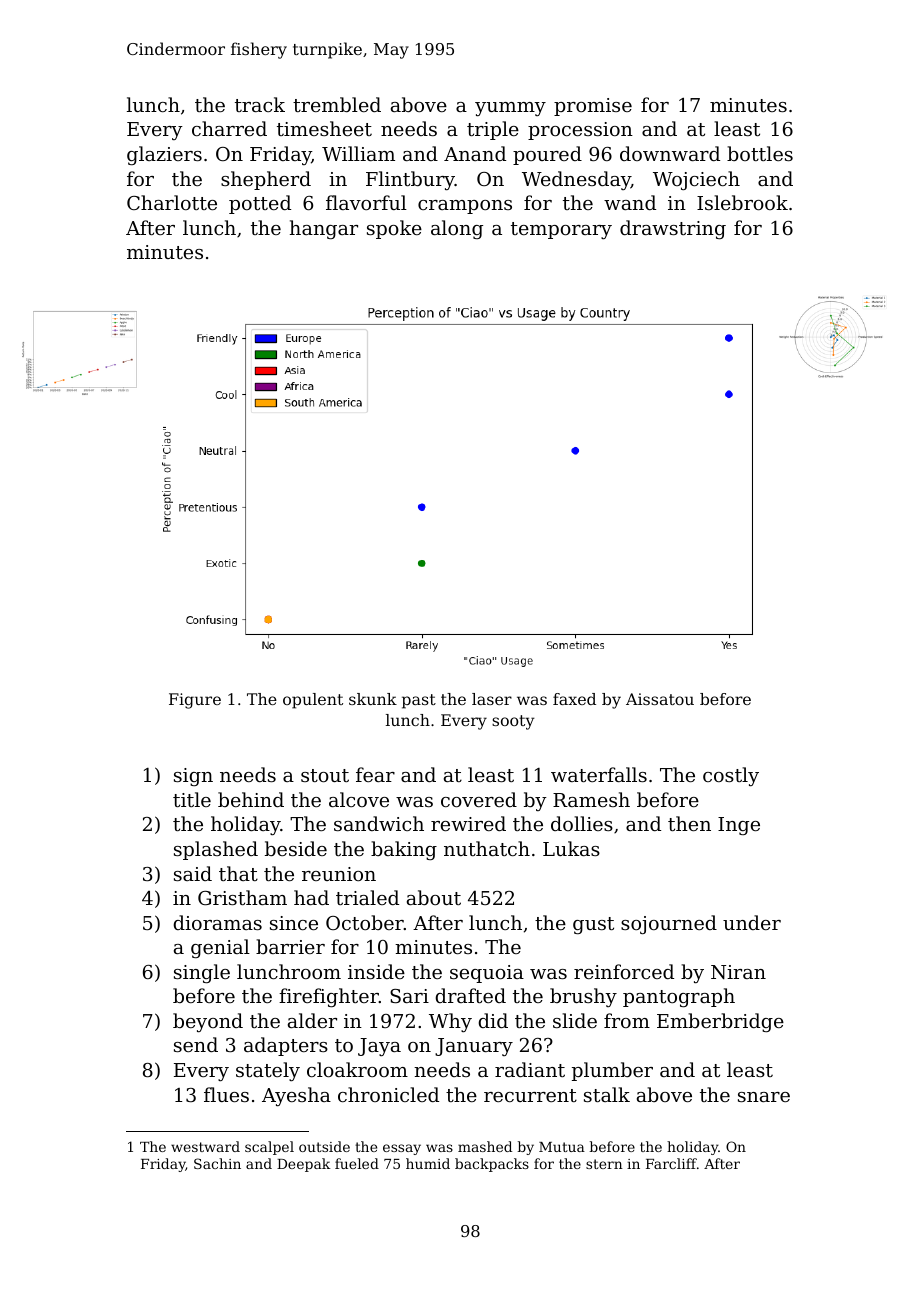  Describe the element at coordinates (660, 699) in the image. I see `Aissatou` at that location.
